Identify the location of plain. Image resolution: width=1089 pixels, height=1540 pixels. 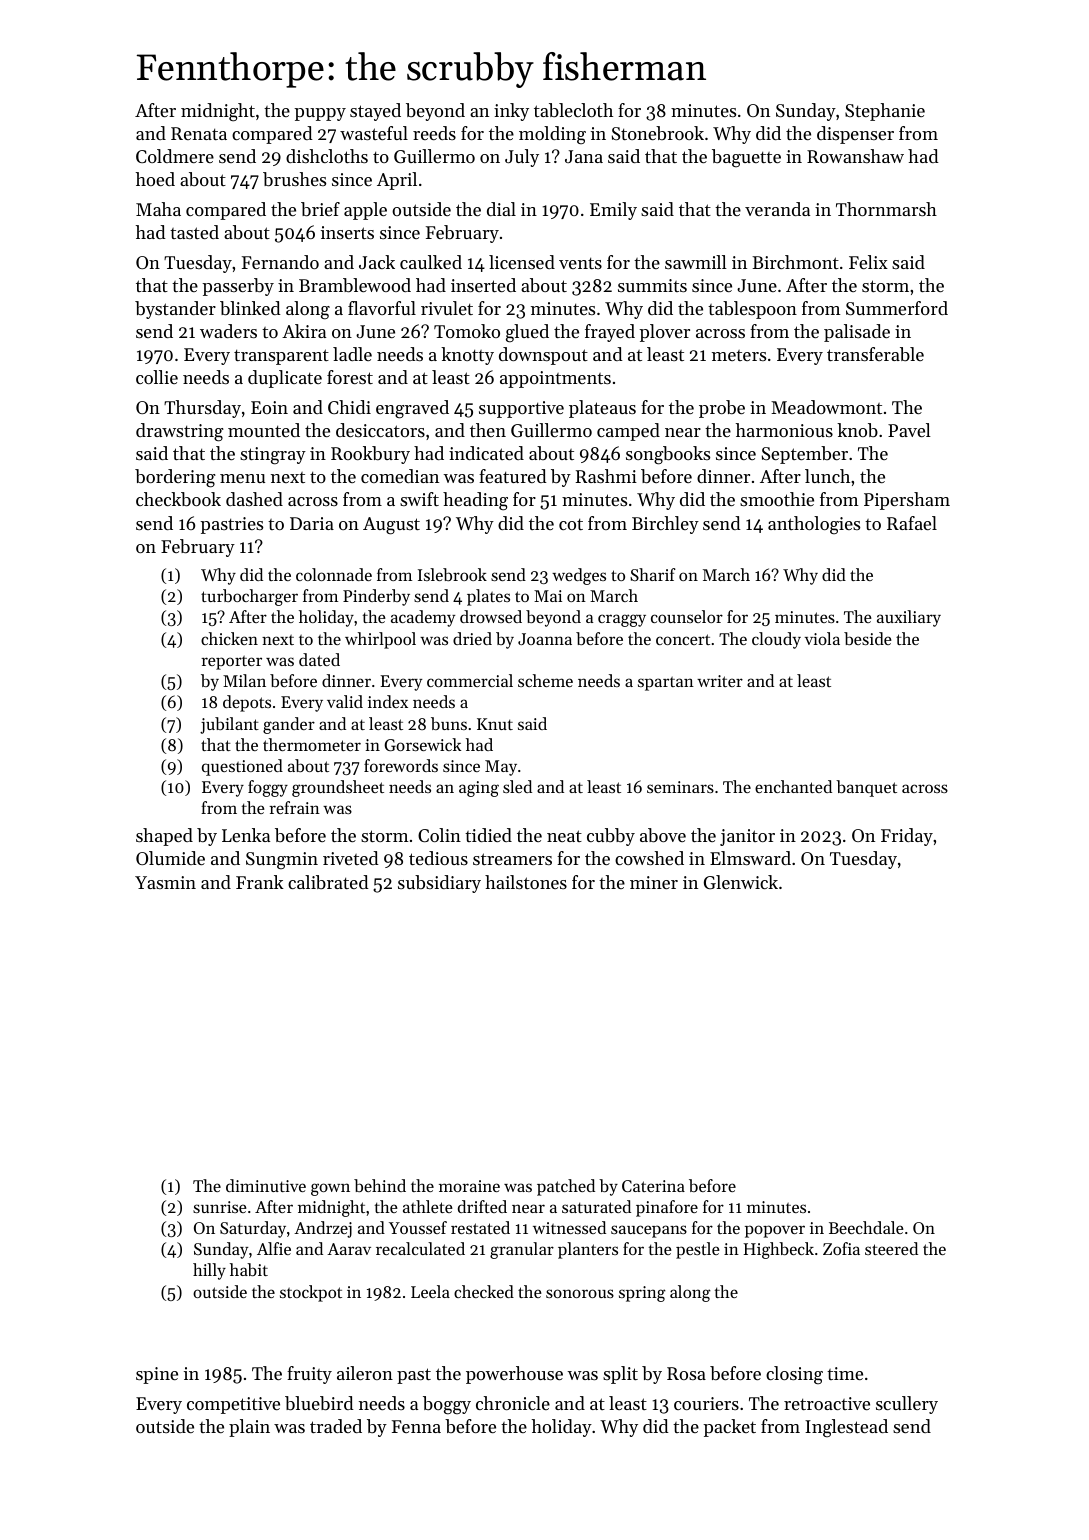
(249, 1428).
